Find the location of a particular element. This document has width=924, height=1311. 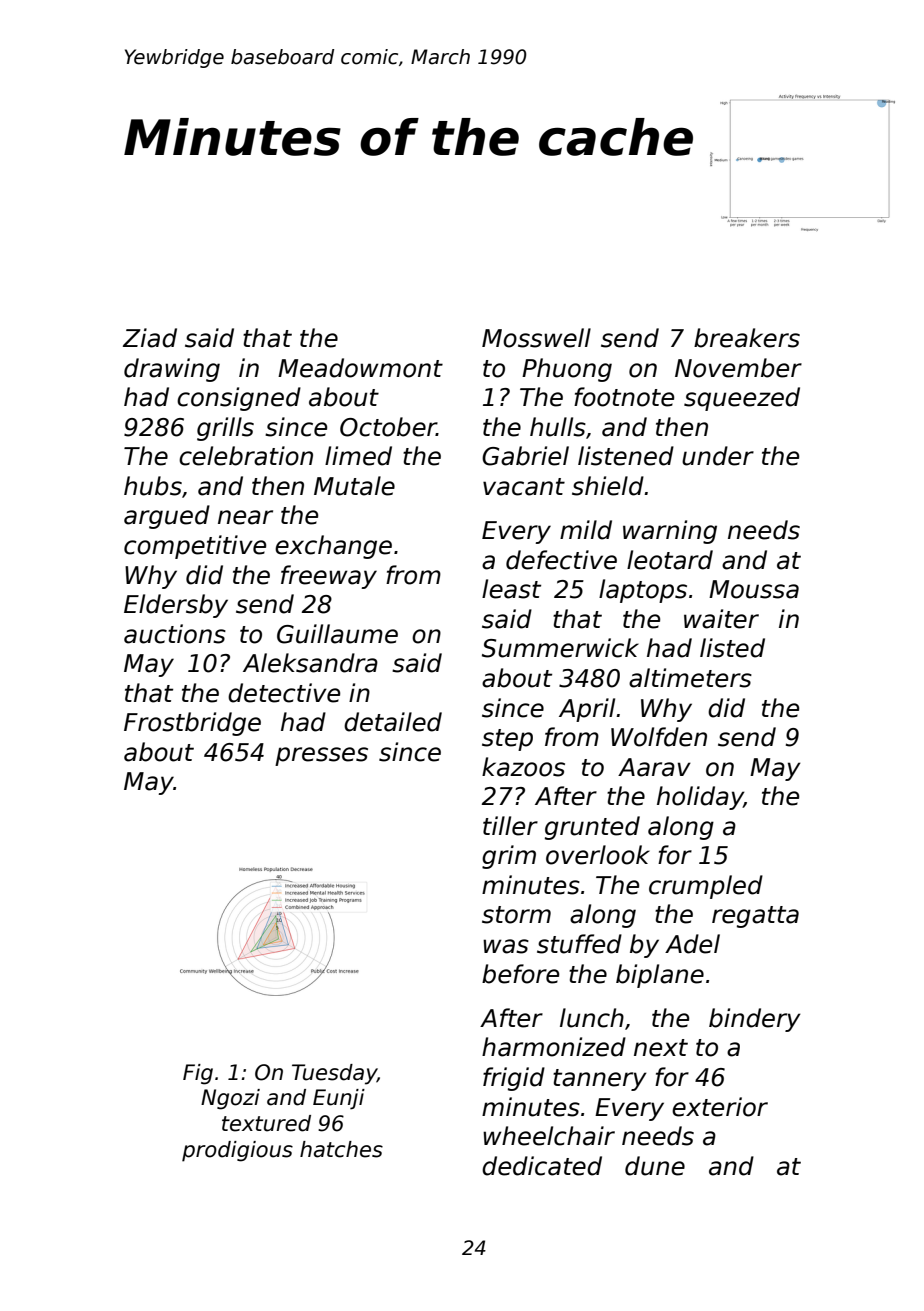

breakers is located at coordinates (747, 338).
